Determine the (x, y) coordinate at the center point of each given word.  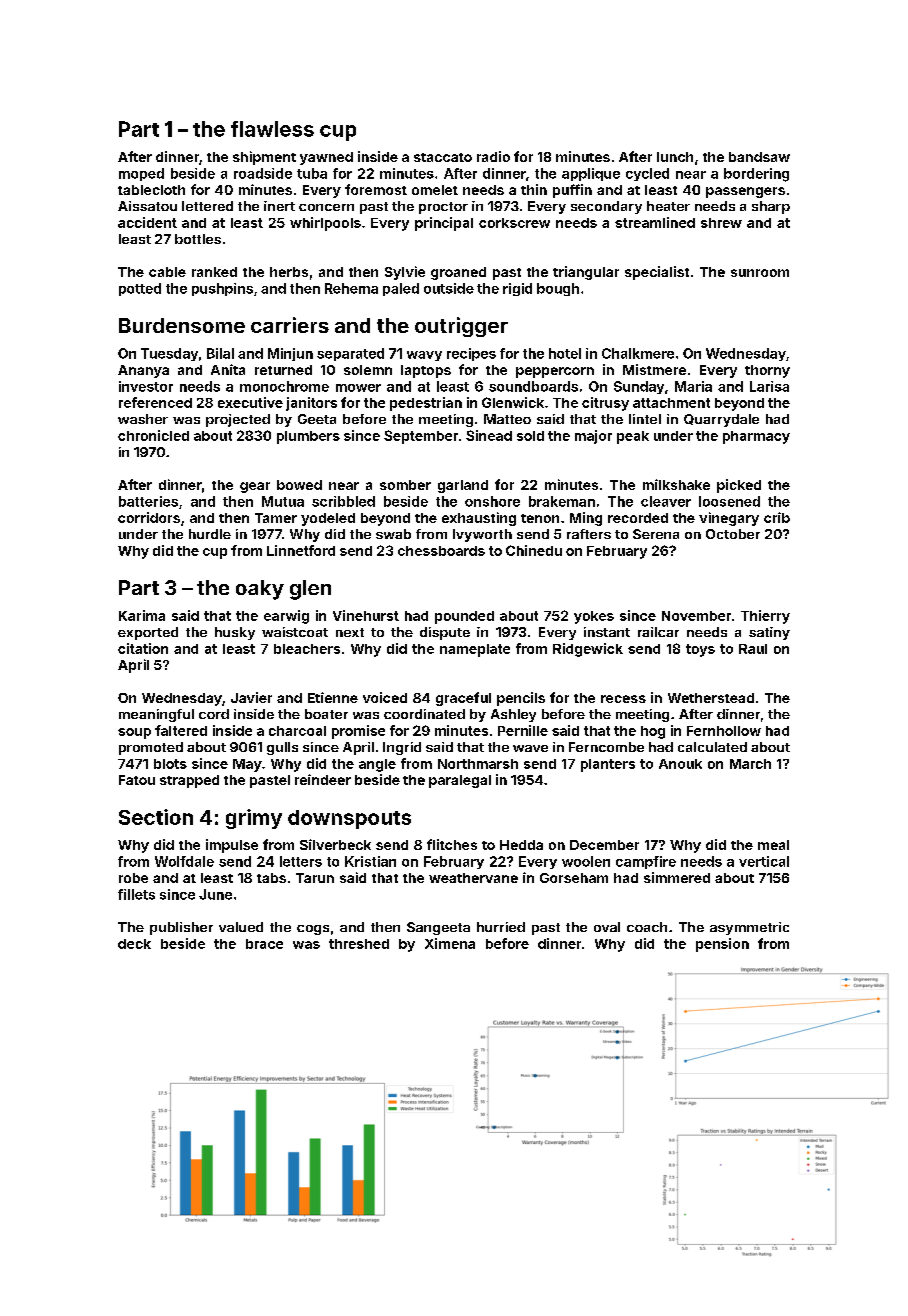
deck (134, 944)
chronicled (153, 435)
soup (134, 733)
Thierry (765, 617)
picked (739, 486)
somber (405, 485)
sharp (771, 207)
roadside (263, 173)
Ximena (450, 943)
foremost (376, 189)
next (350, 632)
